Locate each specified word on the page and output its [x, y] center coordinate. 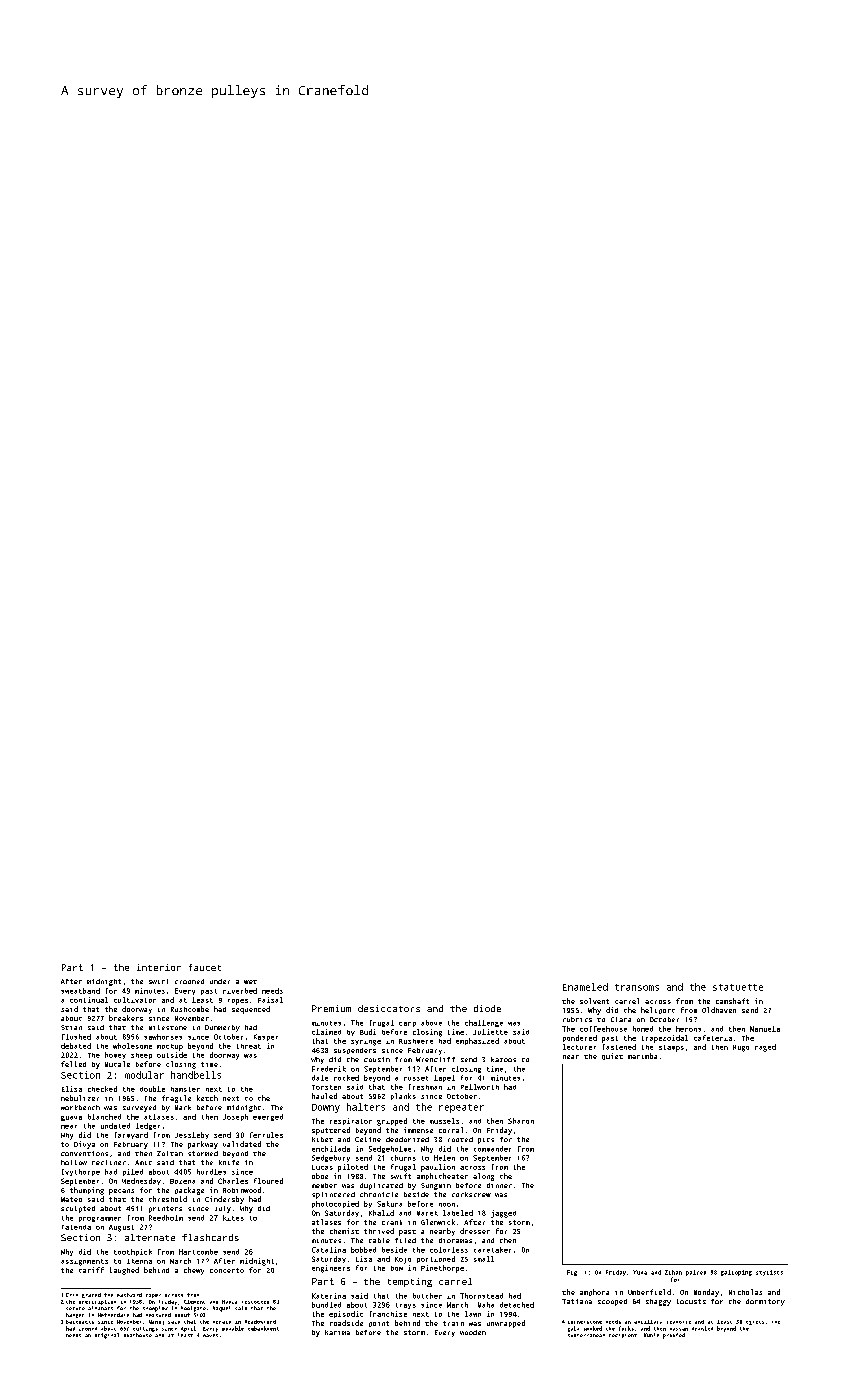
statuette [738, 987]
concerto [227, 1270]
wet [250, 982]
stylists [769, 1273]
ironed [88, 1329]
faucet [205, 967]
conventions [84, 1153]
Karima [337, 1332]
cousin [377, 1059]
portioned [436, 1259]
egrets [755, 1323]
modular [144, 1075]
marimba [642, 1056]
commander [492, 1149]
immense [418, 1130]
